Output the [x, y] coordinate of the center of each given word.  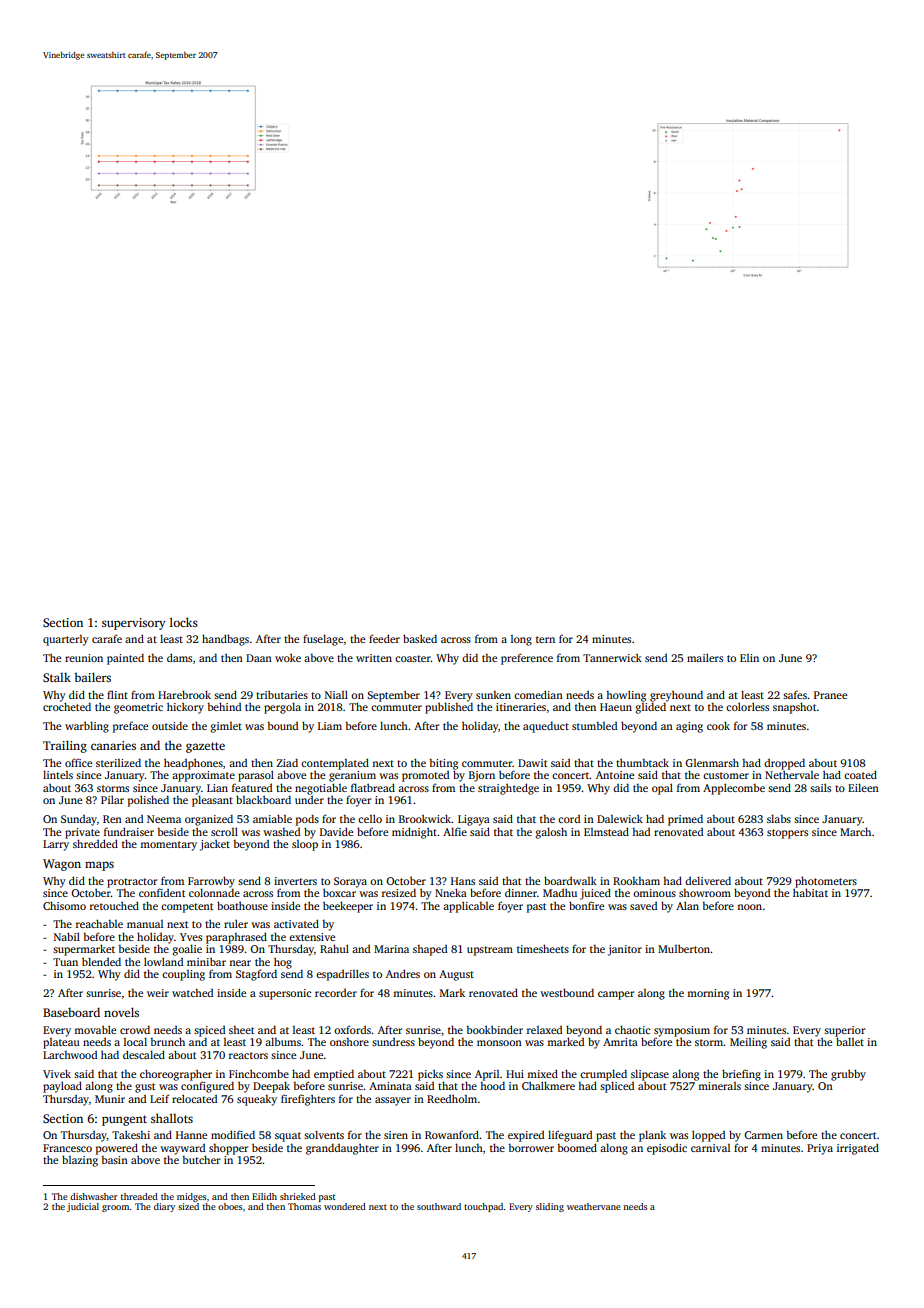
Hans [463, 881]
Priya [820, 1149]
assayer [393, 1101]
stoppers [787, 834]
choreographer [176, 1075]
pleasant [212, 801]
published [449, 708]
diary [164, 1207]
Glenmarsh [712, 762]
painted [125, 659]
